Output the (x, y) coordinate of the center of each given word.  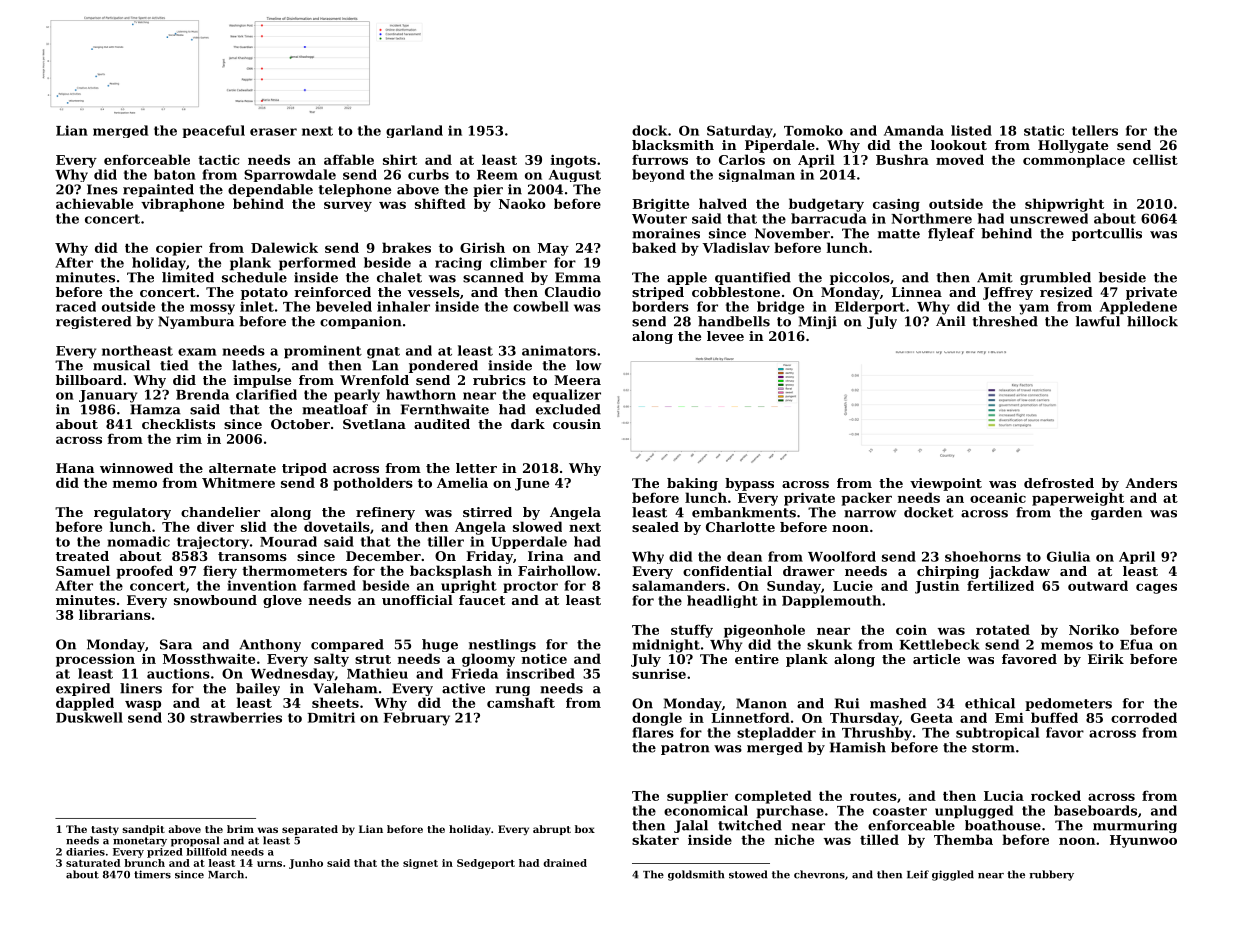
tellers (1095, 130)
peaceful (214, 131)
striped (658, 293)
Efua (1136, 644)
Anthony (270, 645)
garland (414, 131)
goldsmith (696, 875)
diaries (85, 852)
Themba (963, 839)
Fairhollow (557, 570)
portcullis (1107, 234)
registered (93, 322)
